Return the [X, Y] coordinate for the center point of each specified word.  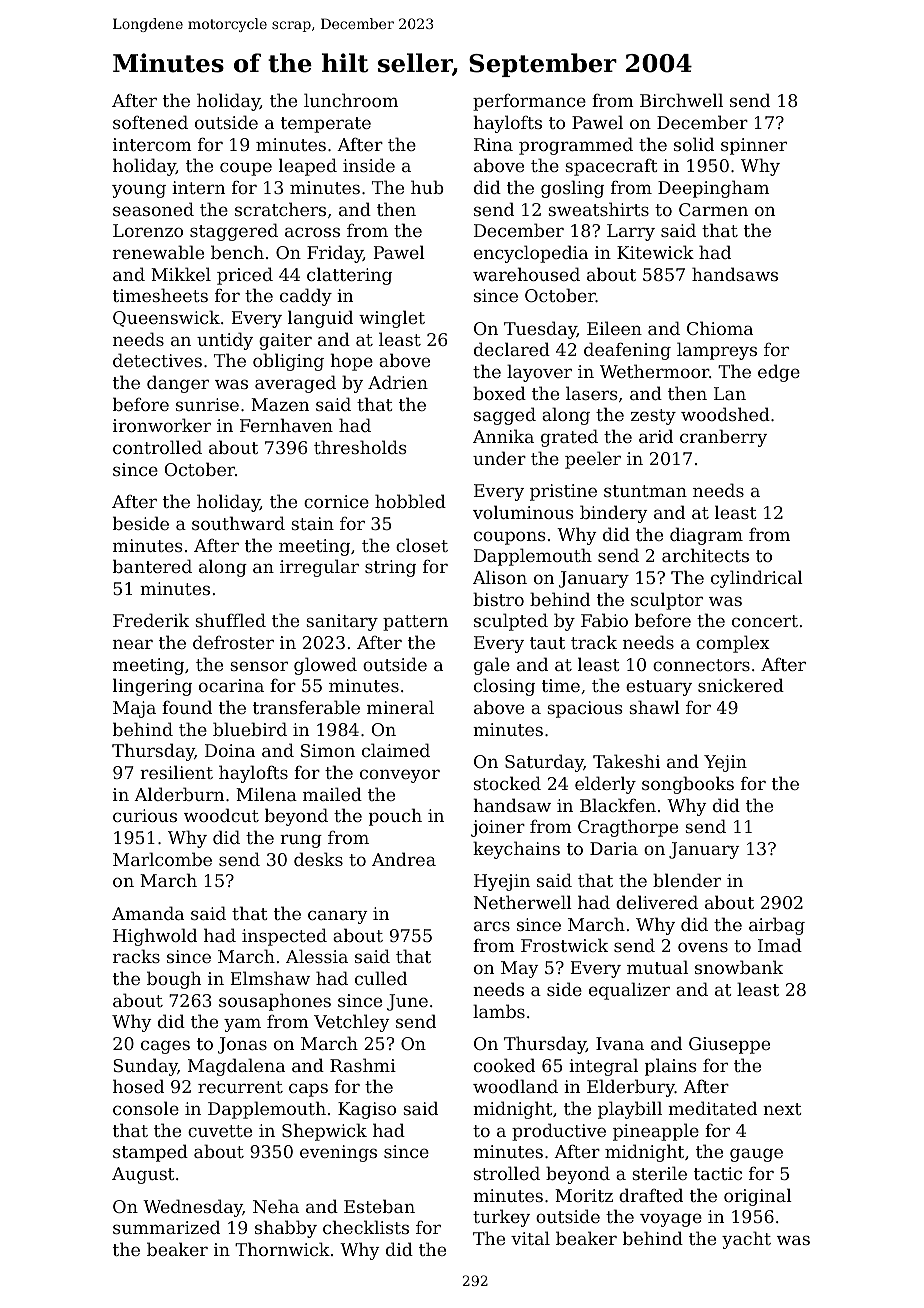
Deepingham [713, 189]
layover [539, 373]
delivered [657, 902]
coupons [510, 538]
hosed [138, 1086]
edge [779, 373]
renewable [158, 252]
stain [312, 523]
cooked [504, 1065]
